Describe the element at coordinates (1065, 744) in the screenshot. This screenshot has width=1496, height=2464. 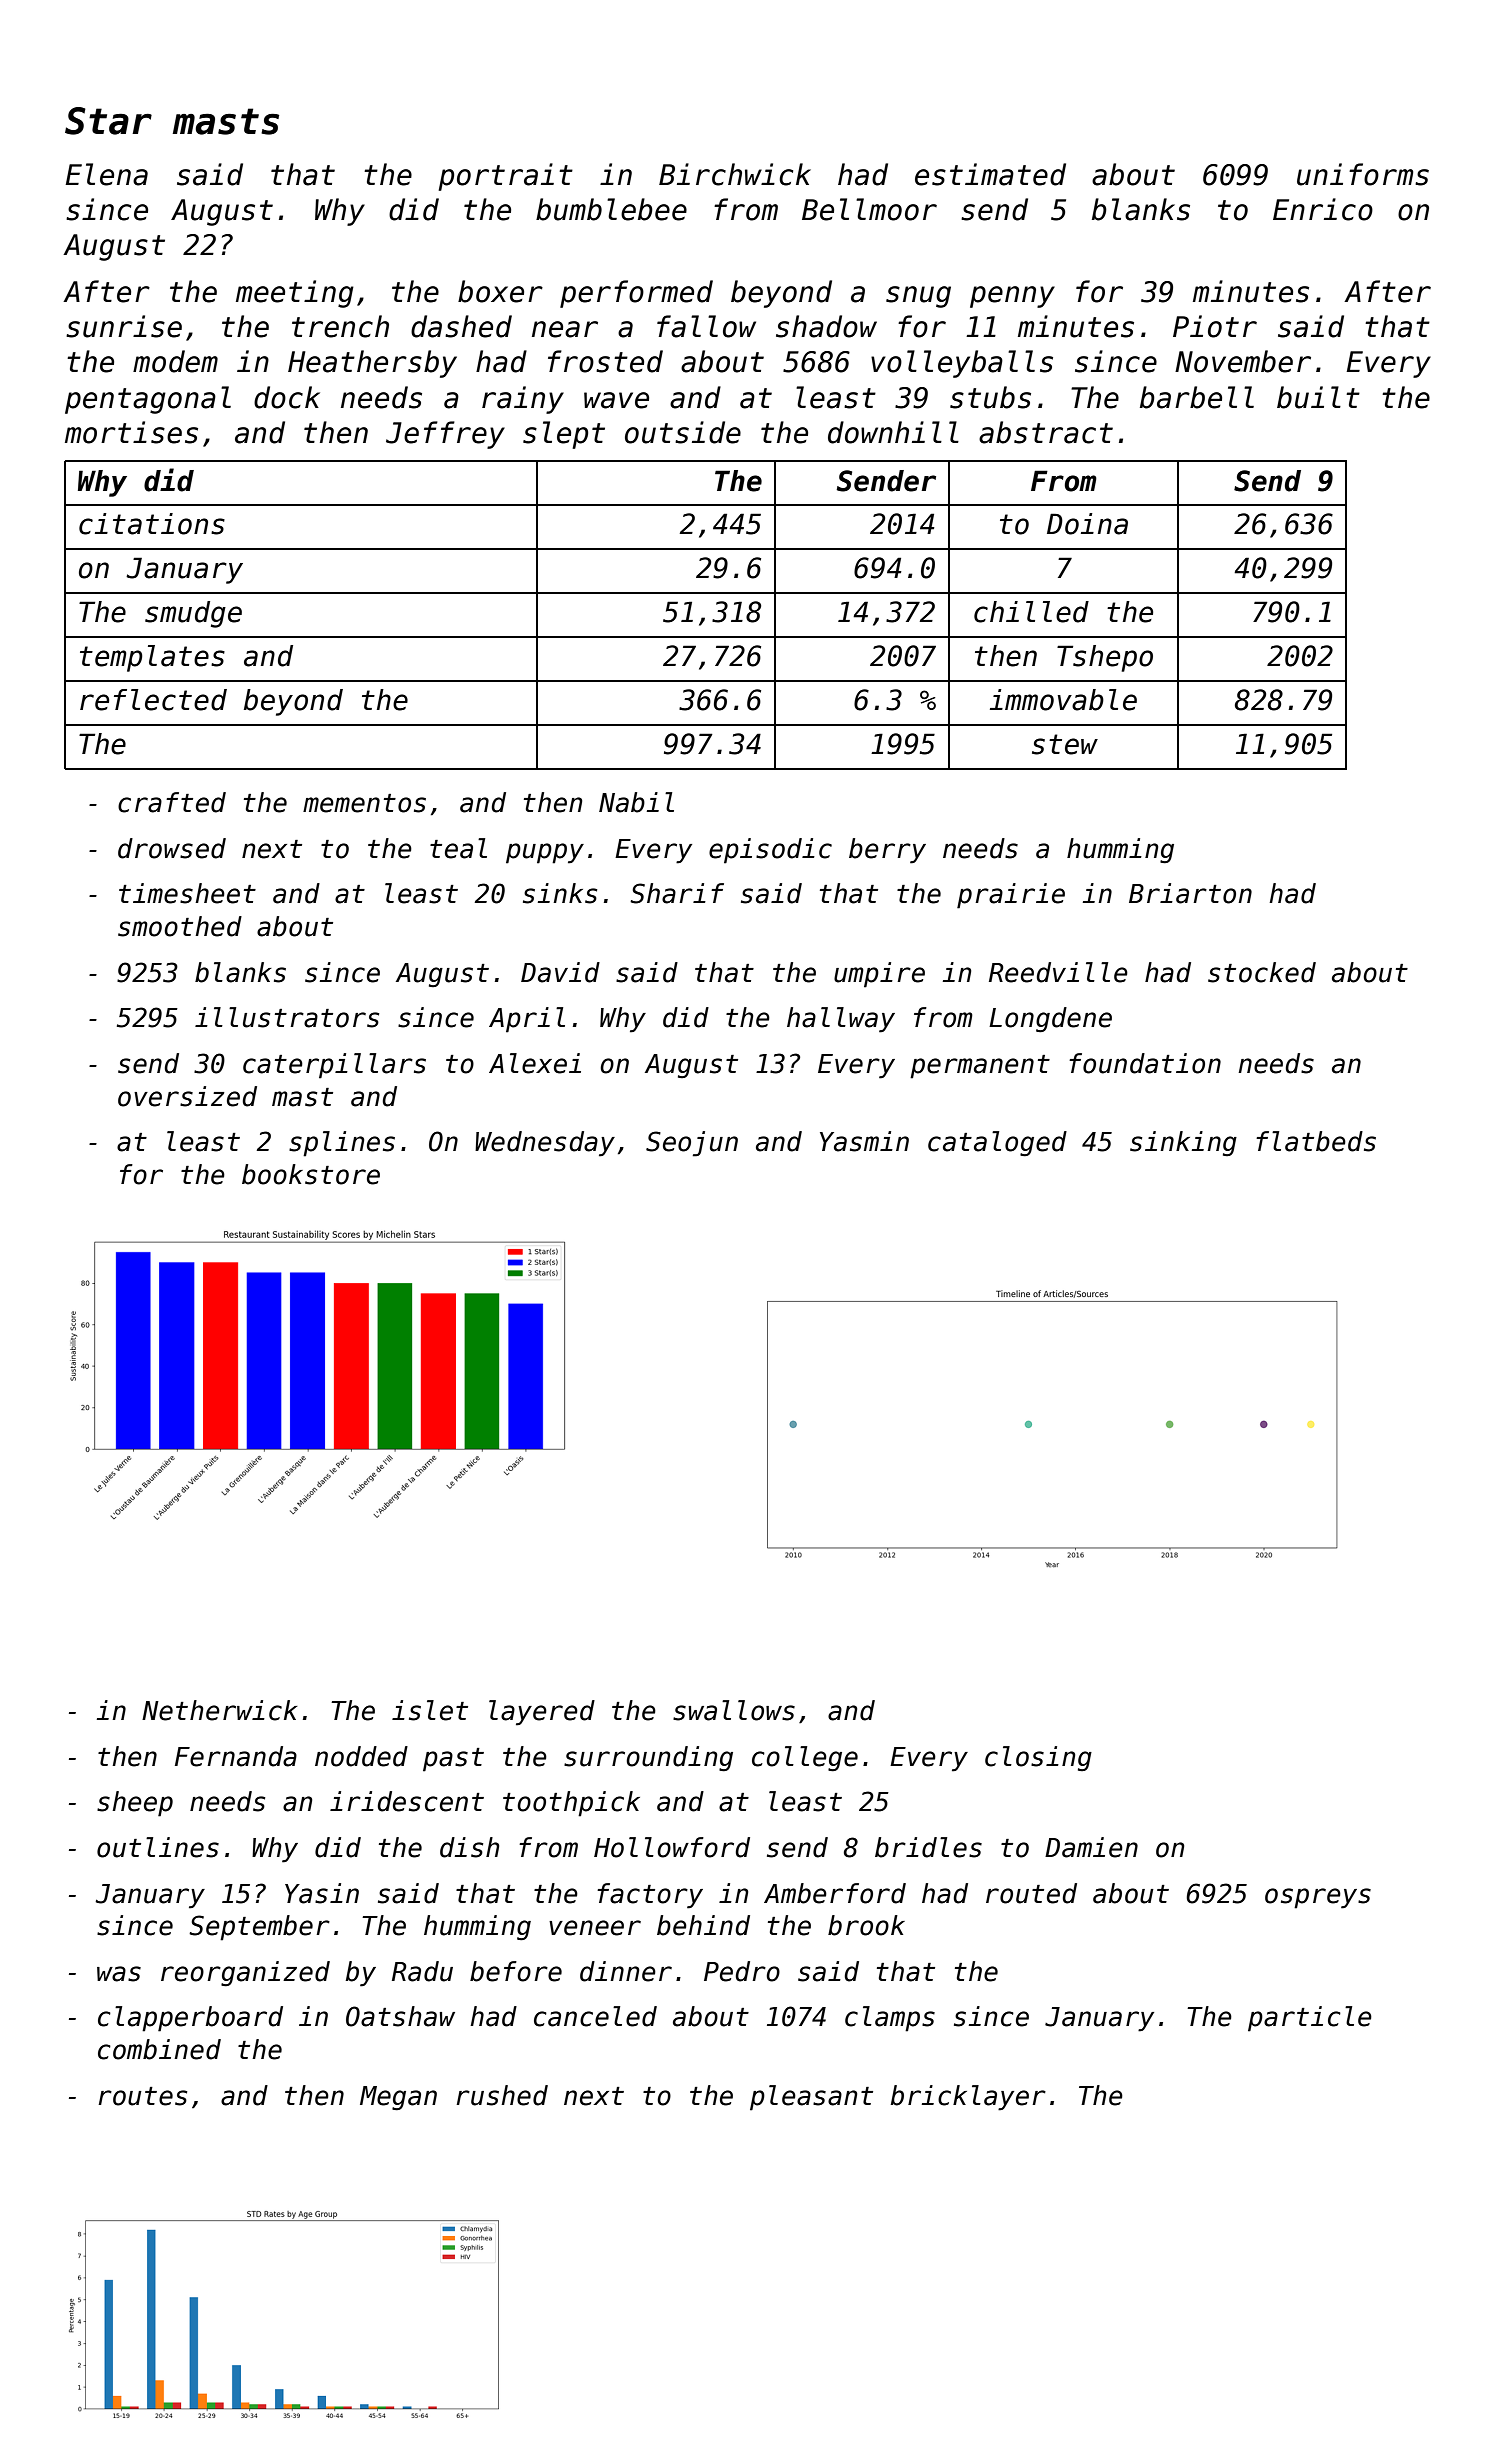
I see `stew` at that location.
